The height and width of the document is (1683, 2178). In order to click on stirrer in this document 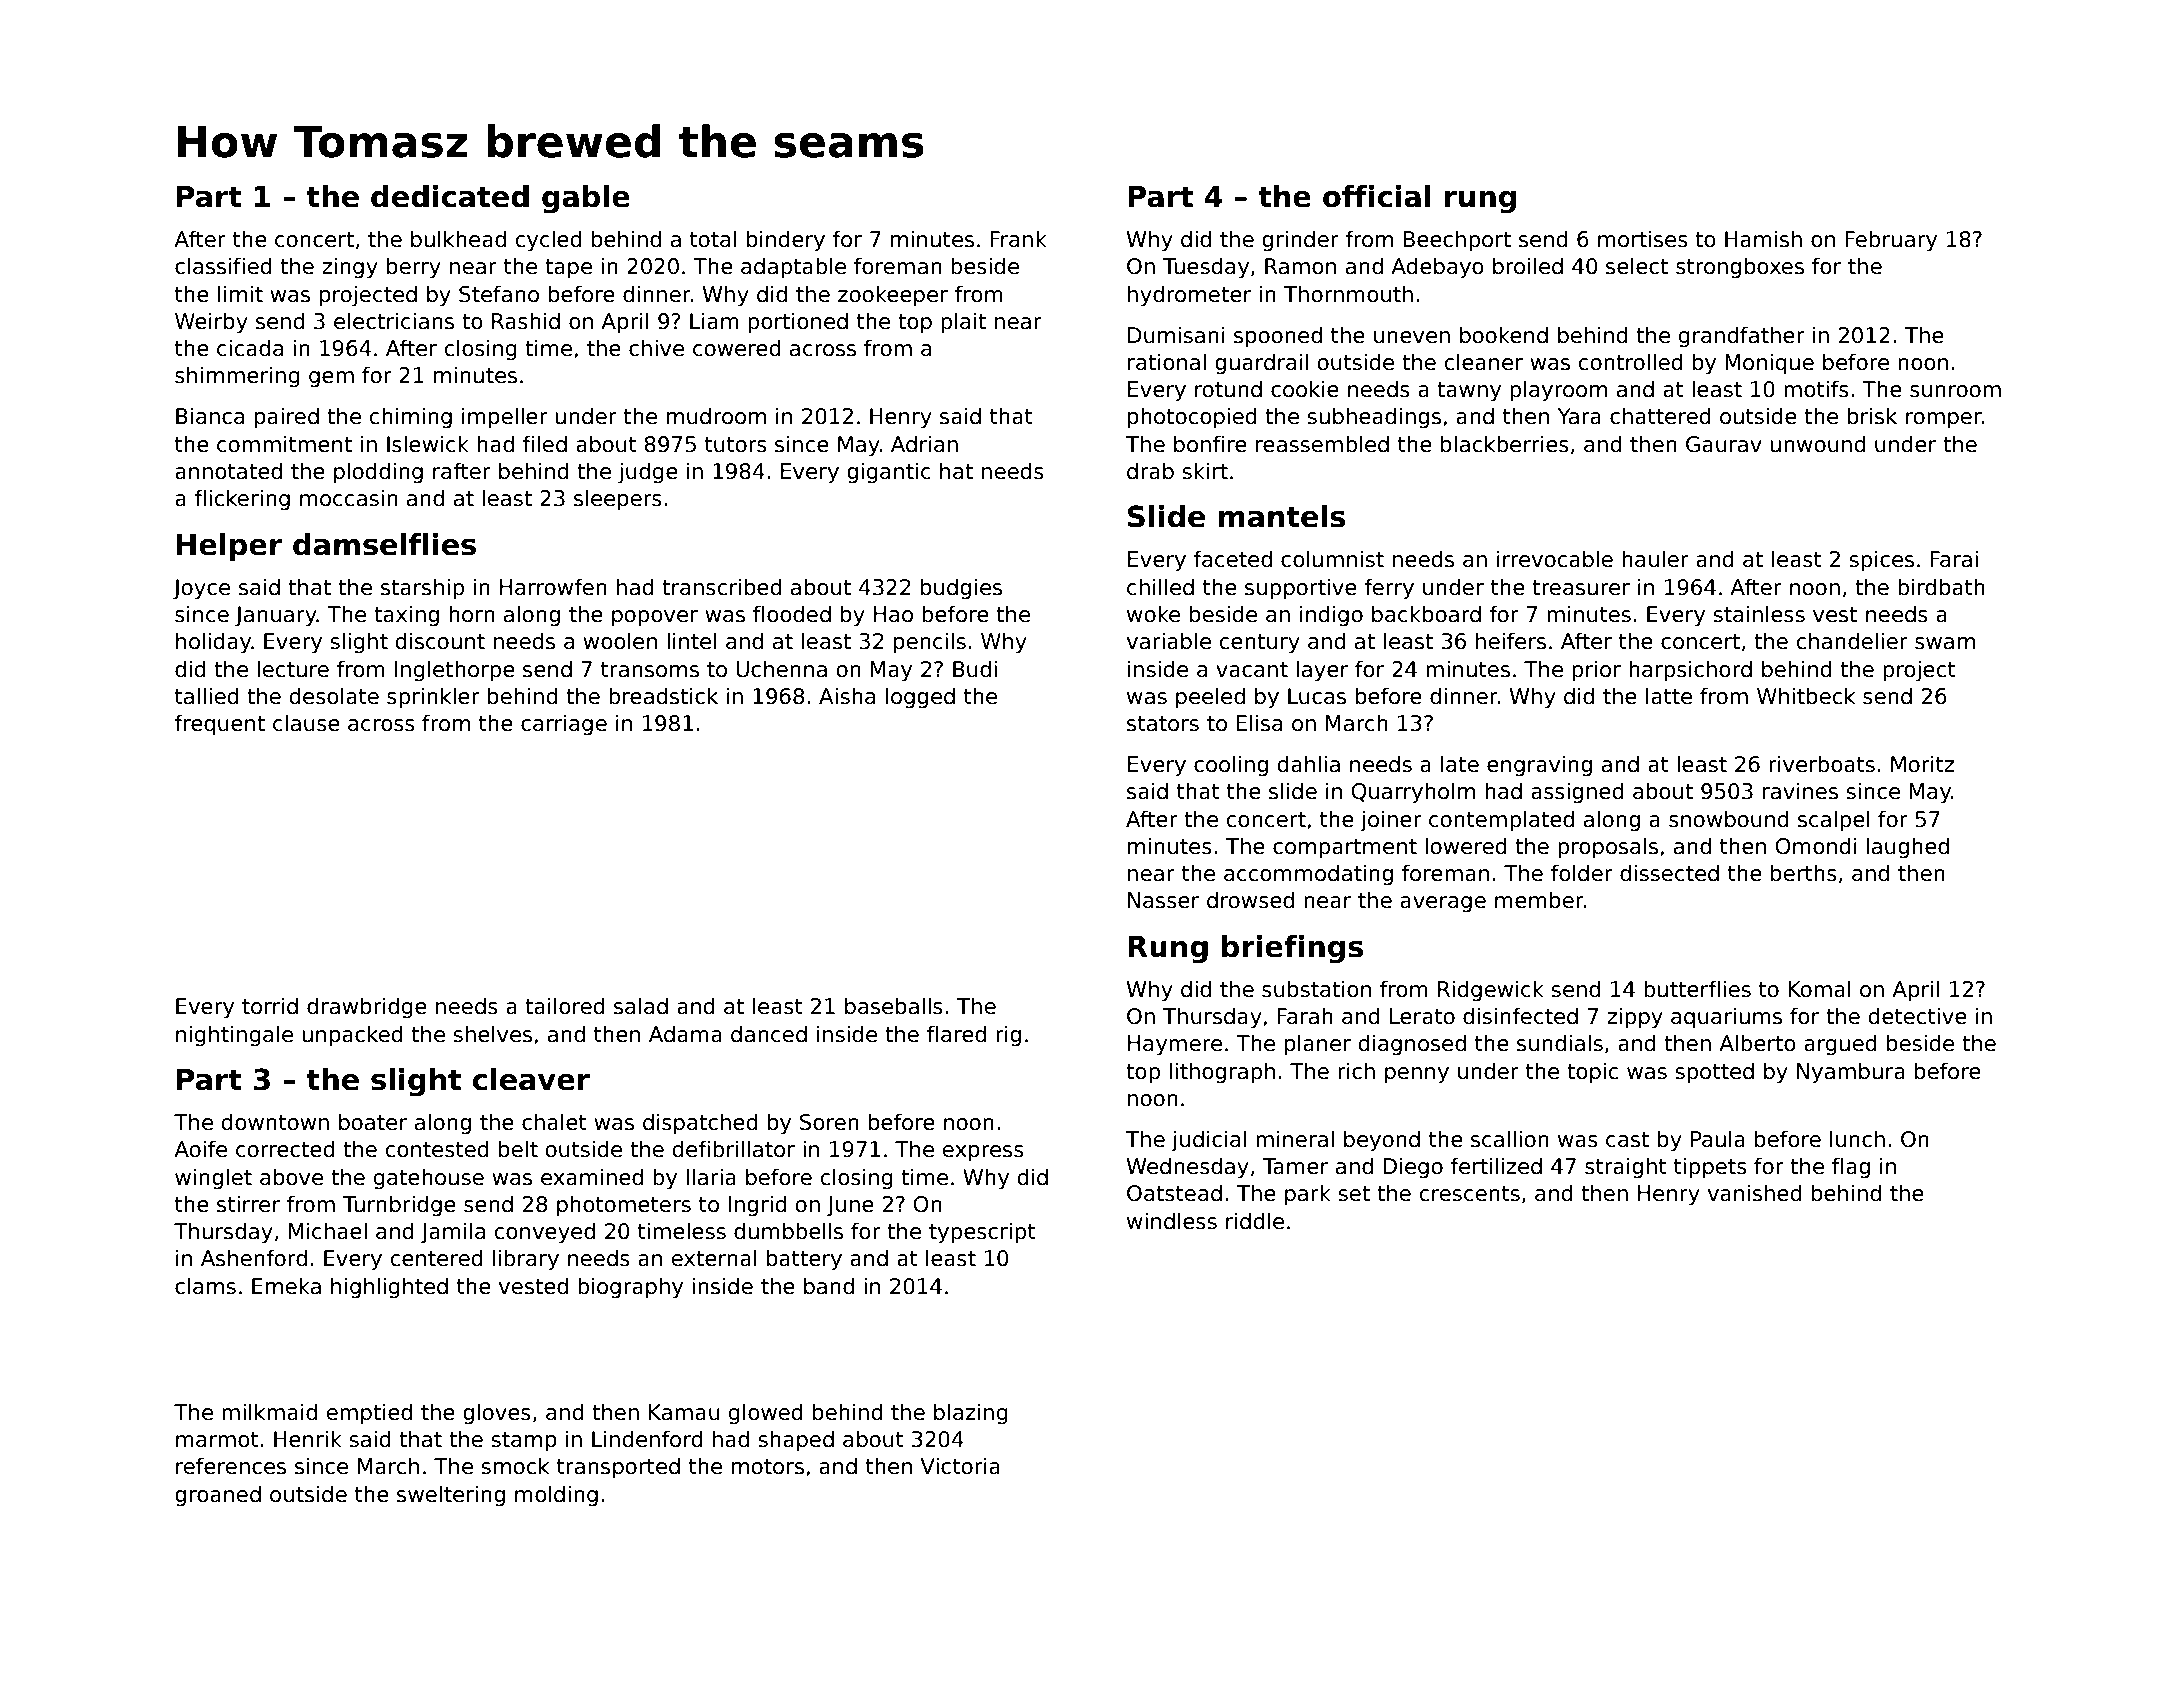, I will do `click(248, 1204)`.
